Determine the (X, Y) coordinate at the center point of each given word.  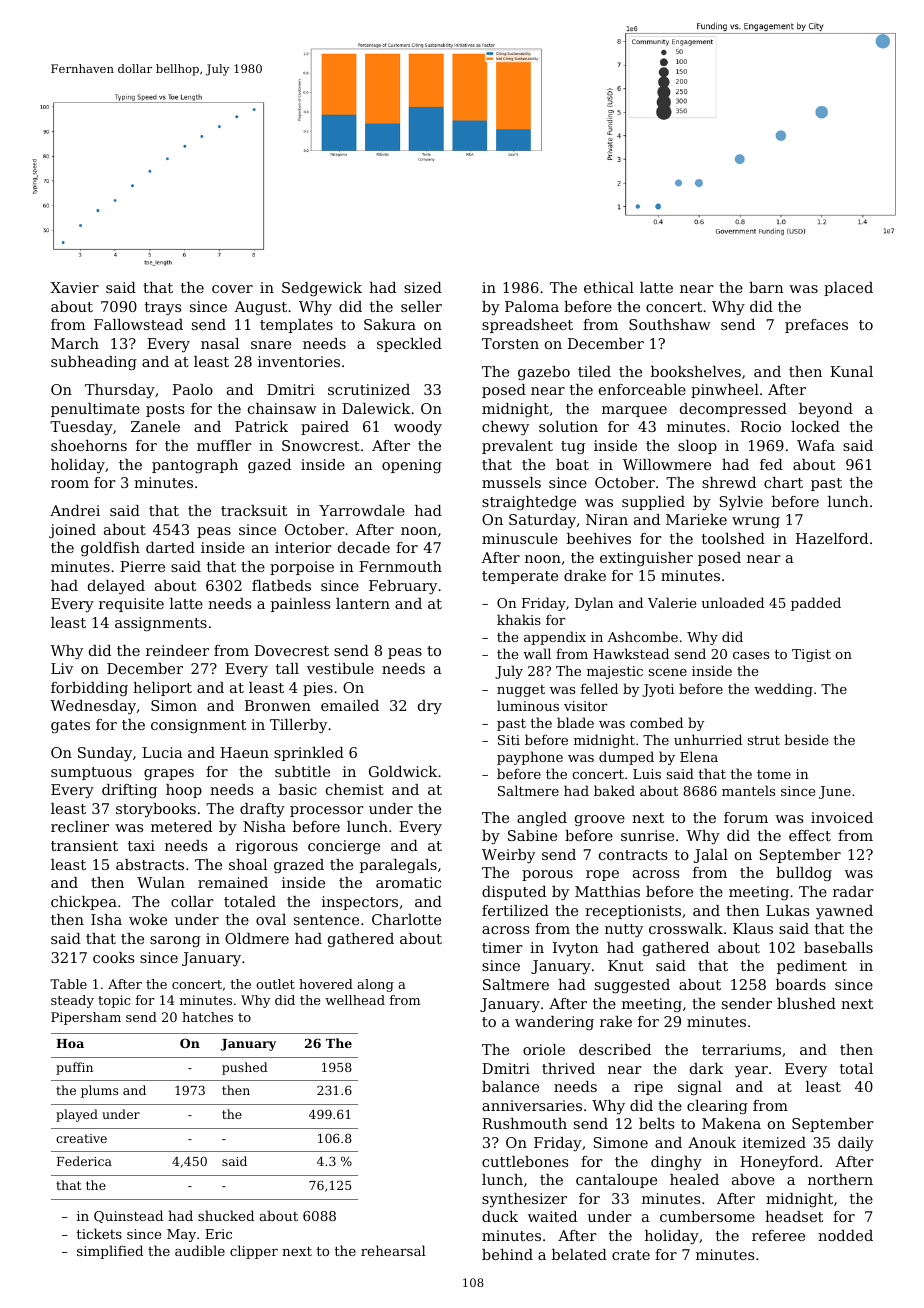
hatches (207, 1017)
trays (163, 309)
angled (542, 819)
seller (421, 306)
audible (200, 1250)
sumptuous (91, 773)
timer (502, 947)
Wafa (816, 445)
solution (568, 426)
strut (763, 740)
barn (766, 287)
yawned (844, 912)
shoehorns (89, 445)
